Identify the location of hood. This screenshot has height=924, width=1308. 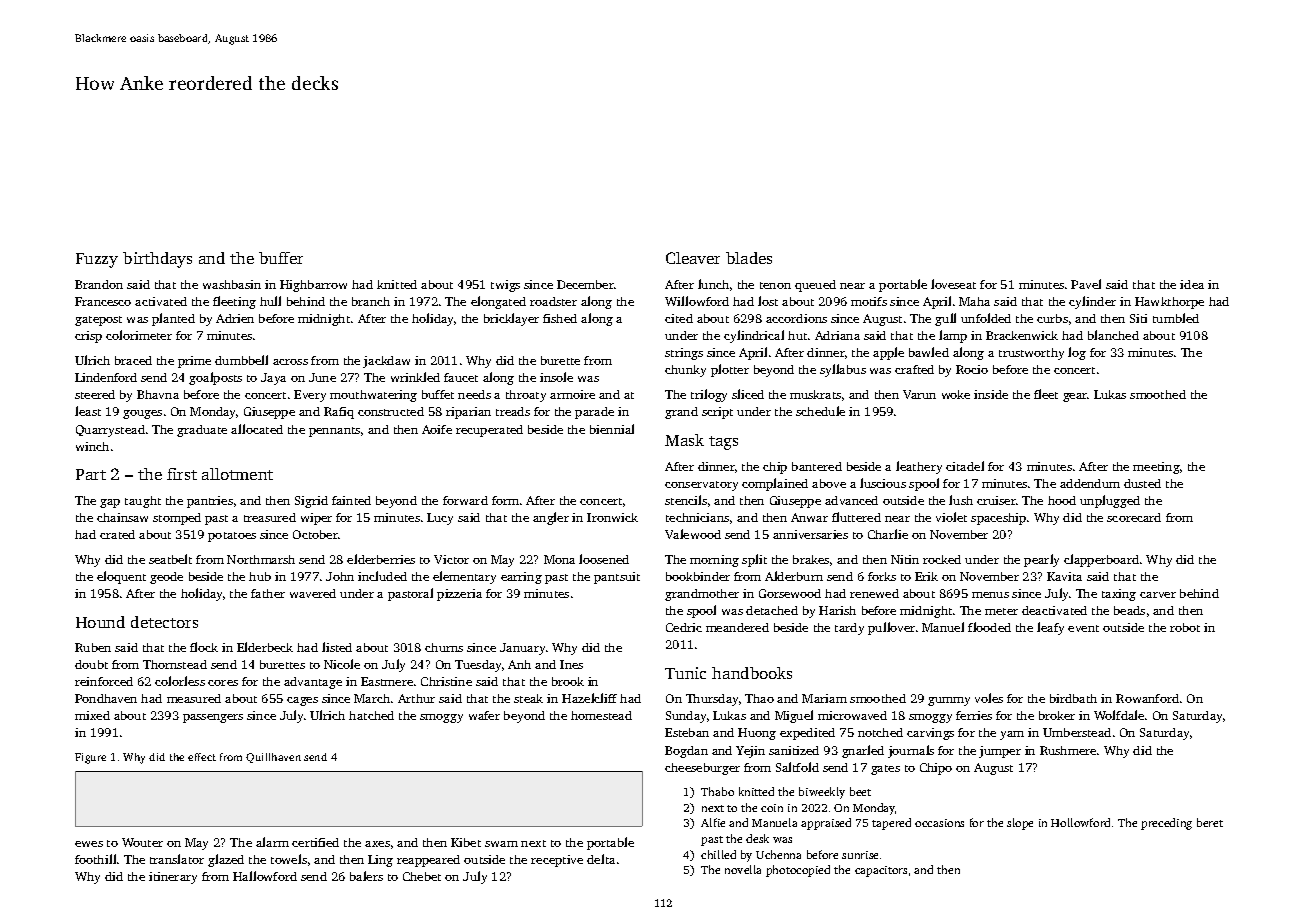
(1062, 500).
